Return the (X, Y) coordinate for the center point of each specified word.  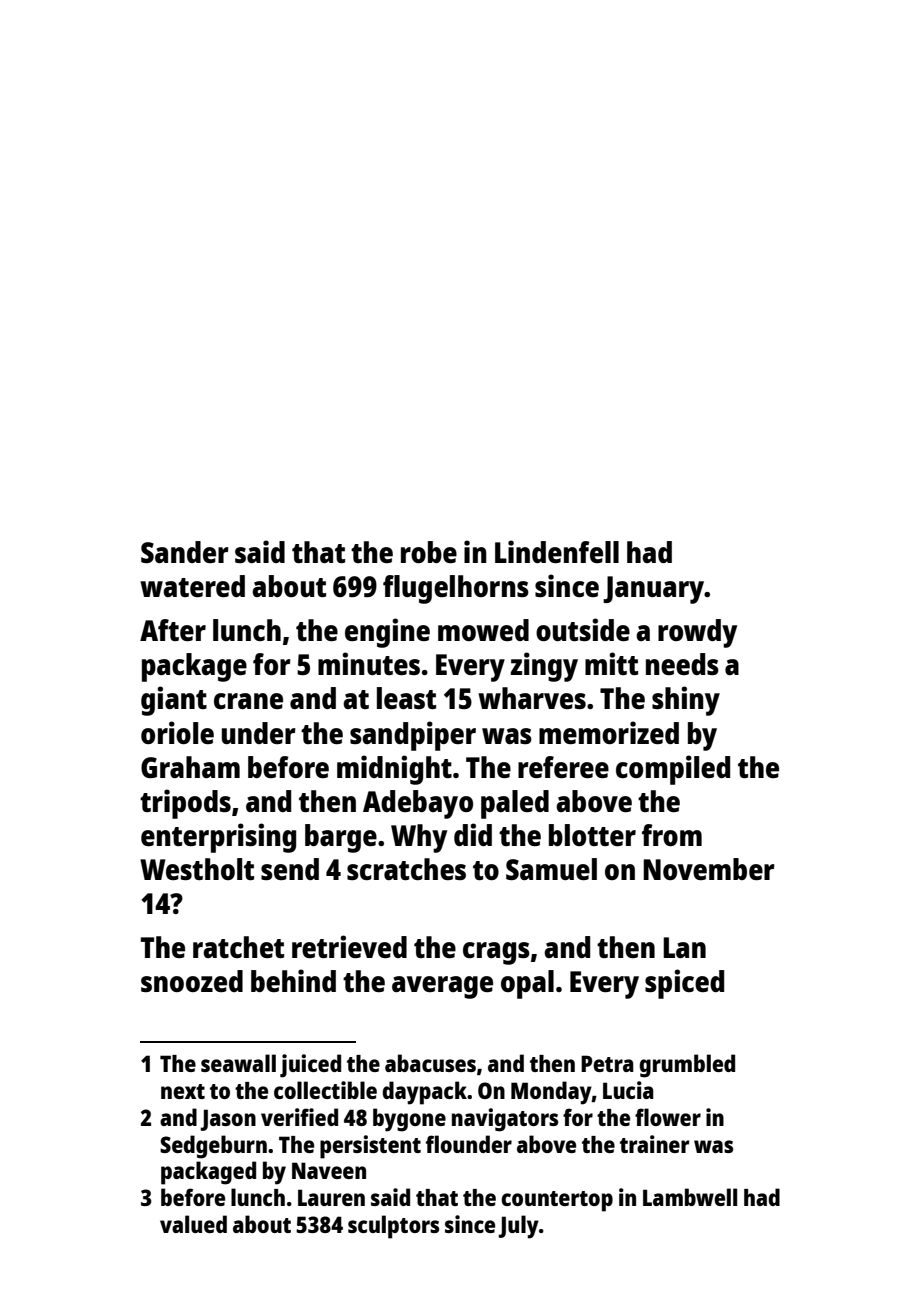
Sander (185, 552)
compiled (673, 770)
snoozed (192, 981)
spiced (684, 984)
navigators (505, 1120)
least (406, 698)
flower (668, 1117)
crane (248, 701)
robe (429, 552)
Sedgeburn (213, 1147)
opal (527, 984)
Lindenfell (557, 551)
